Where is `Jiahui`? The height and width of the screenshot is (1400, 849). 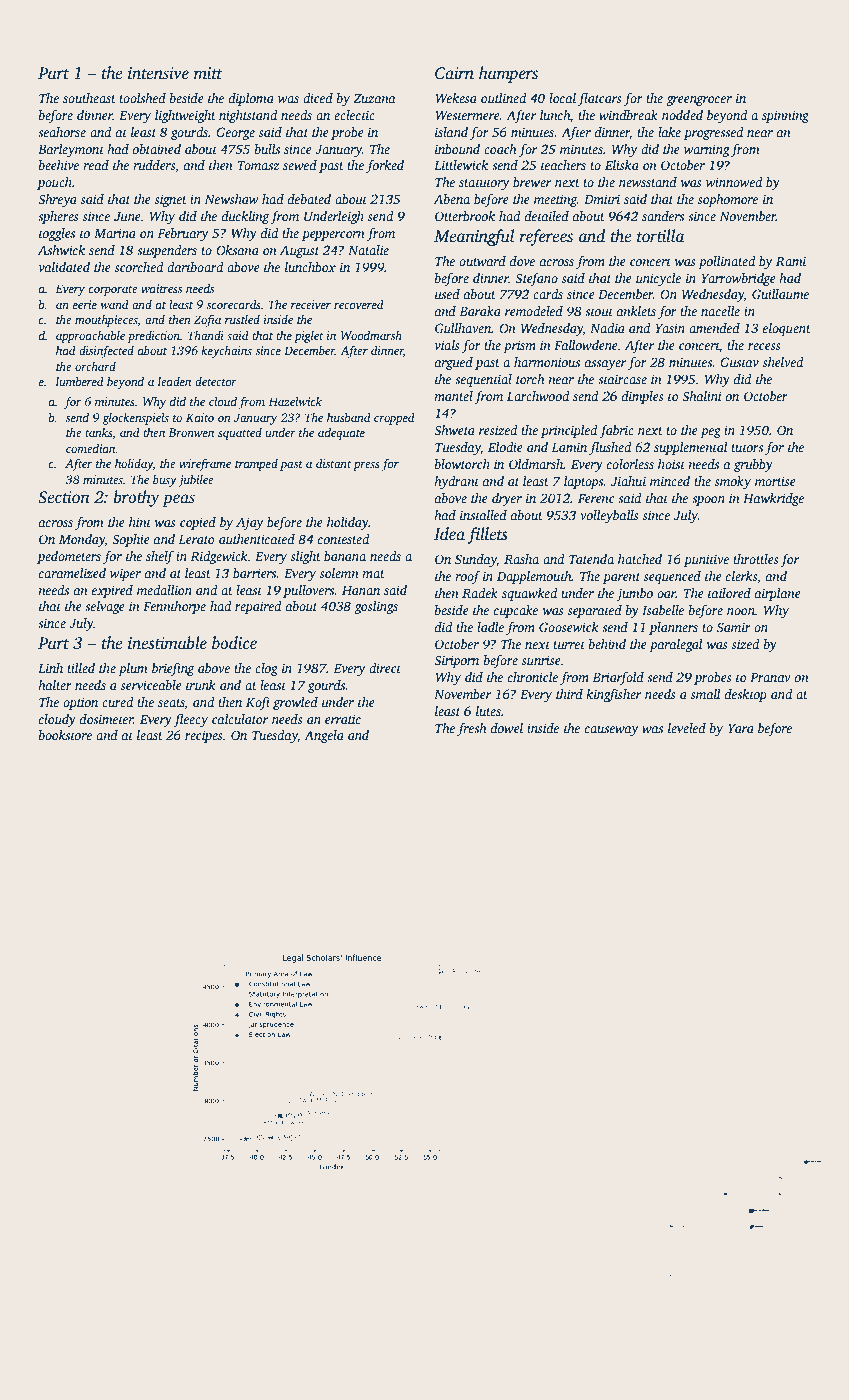
Jiahui is located at coordinates (628, 481).
